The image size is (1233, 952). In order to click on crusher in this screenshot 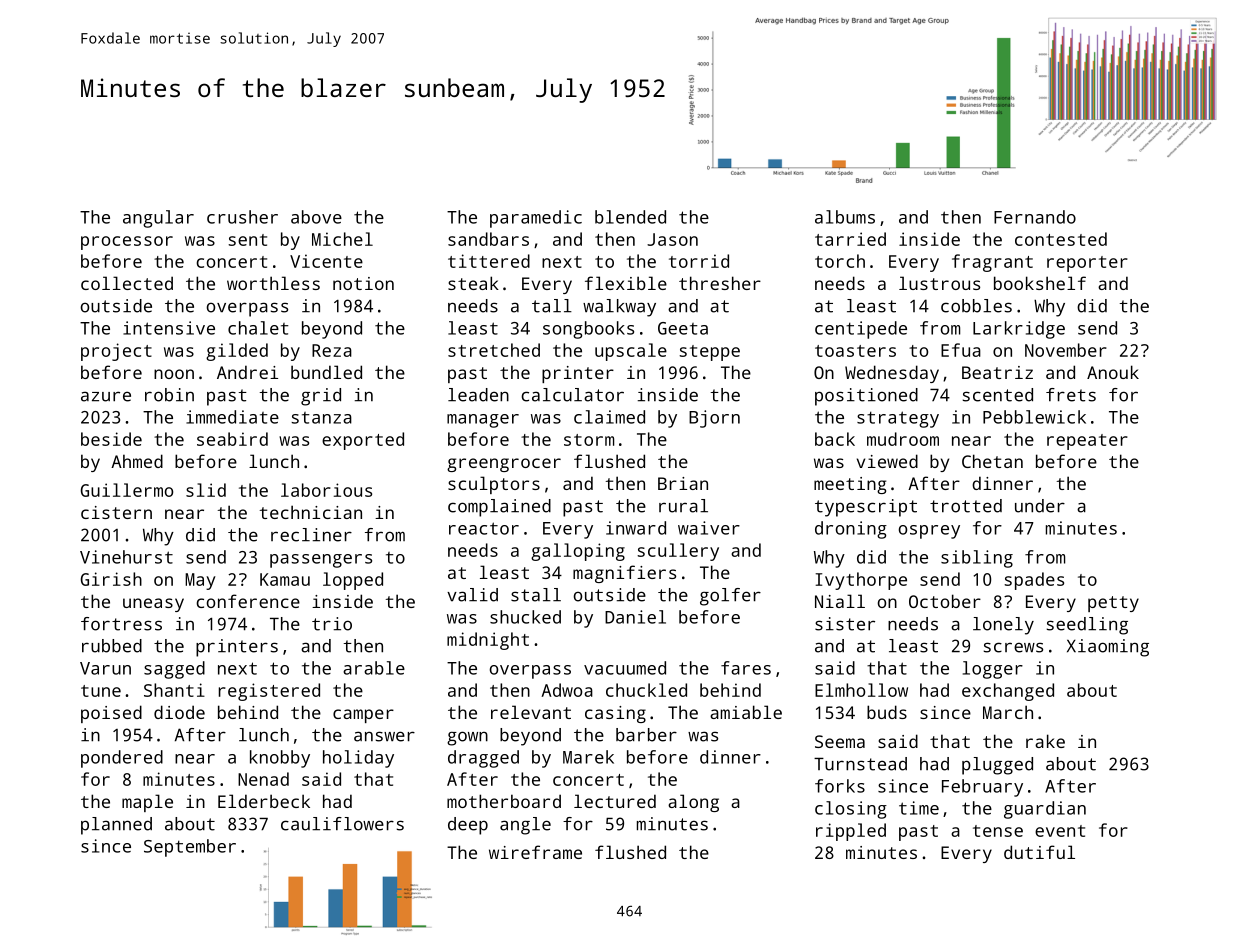, I will do `click(242, 217)`.
